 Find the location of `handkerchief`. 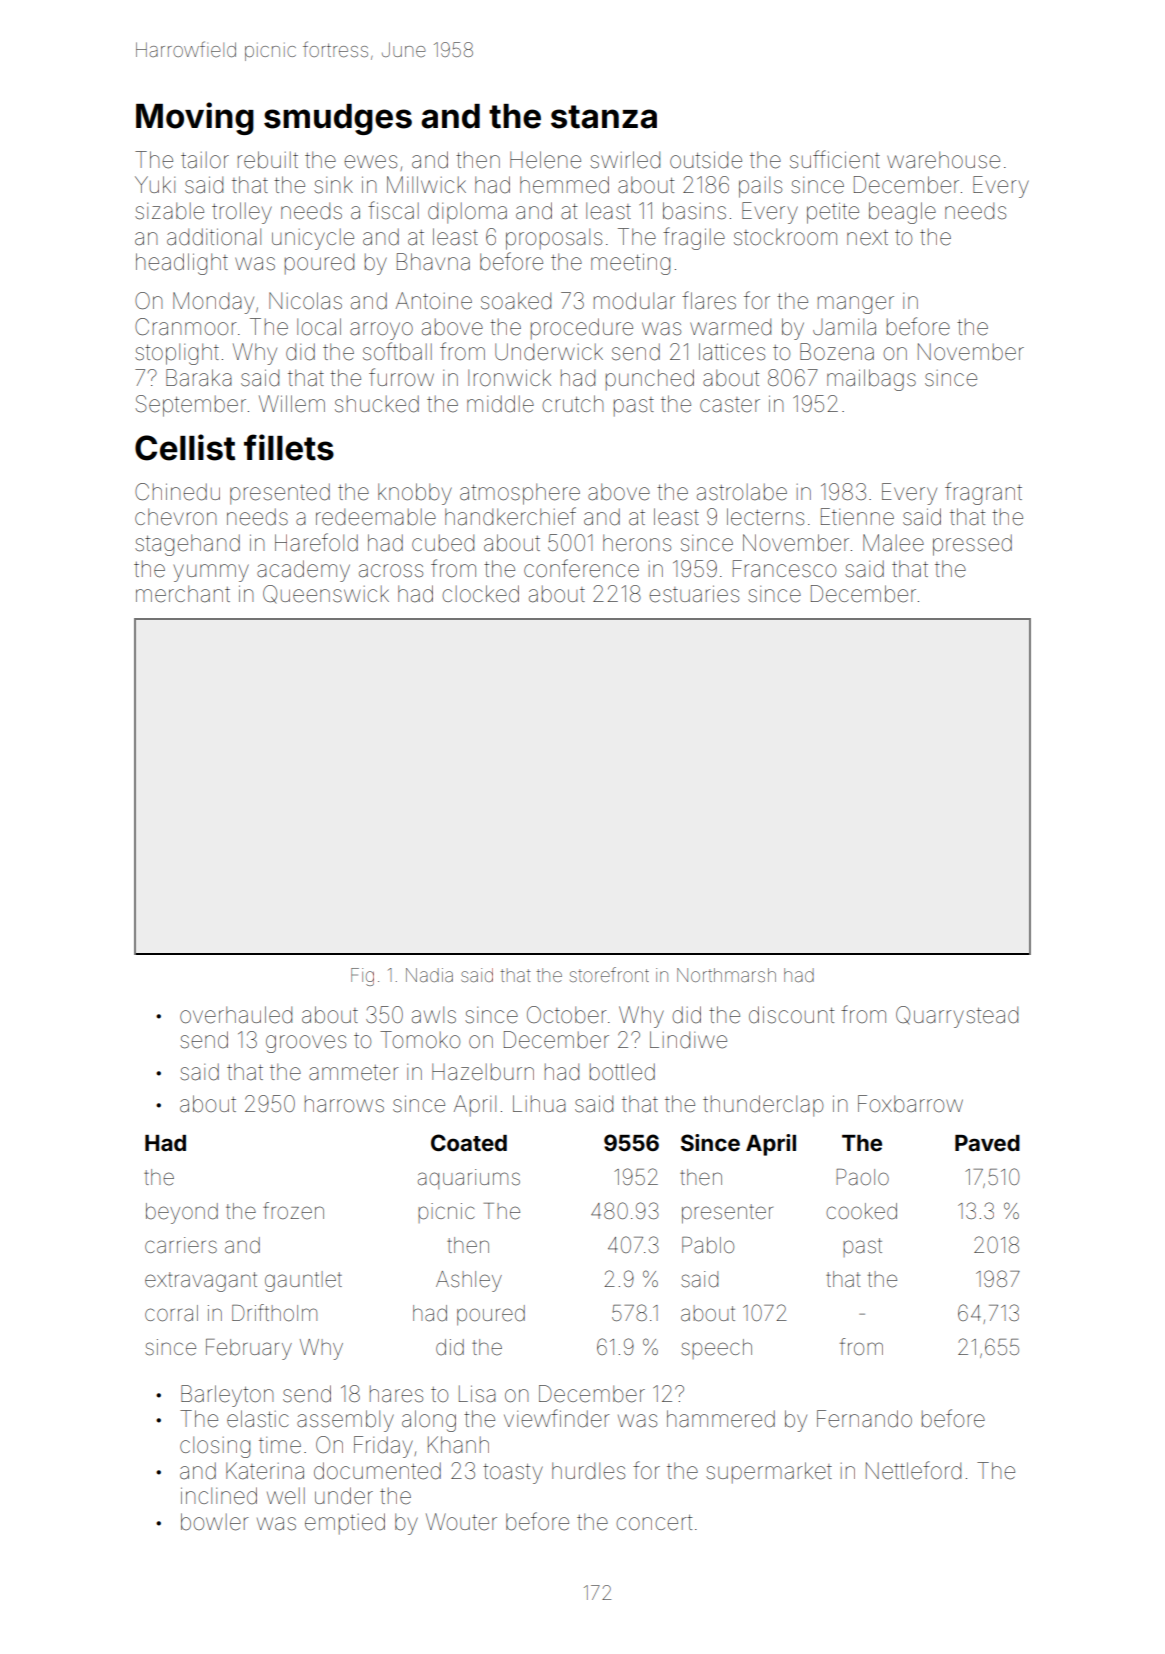

handkerchief is located at coordinates (510, 516).
